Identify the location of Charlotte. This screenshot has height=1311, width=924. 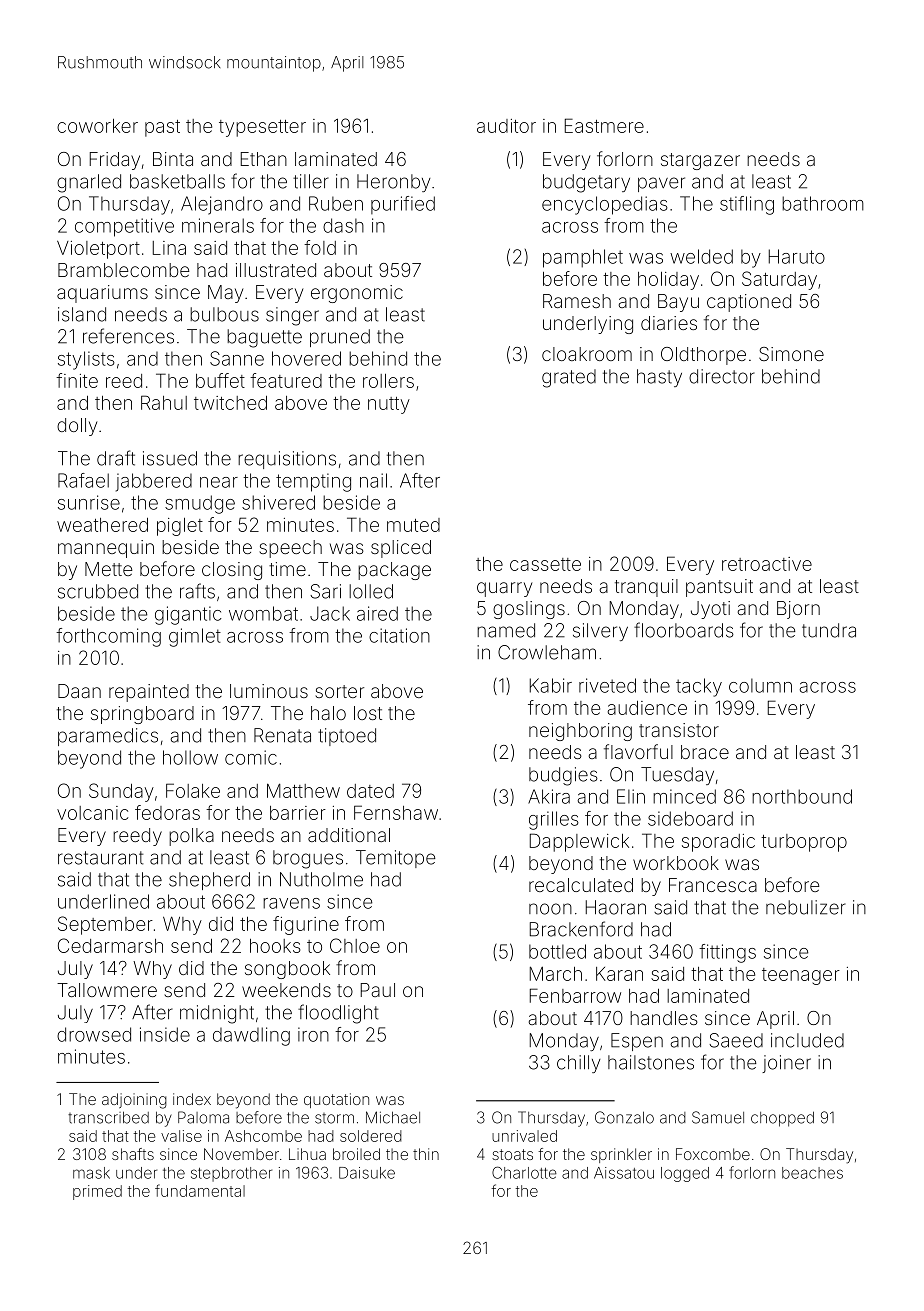
(524, 1172).
